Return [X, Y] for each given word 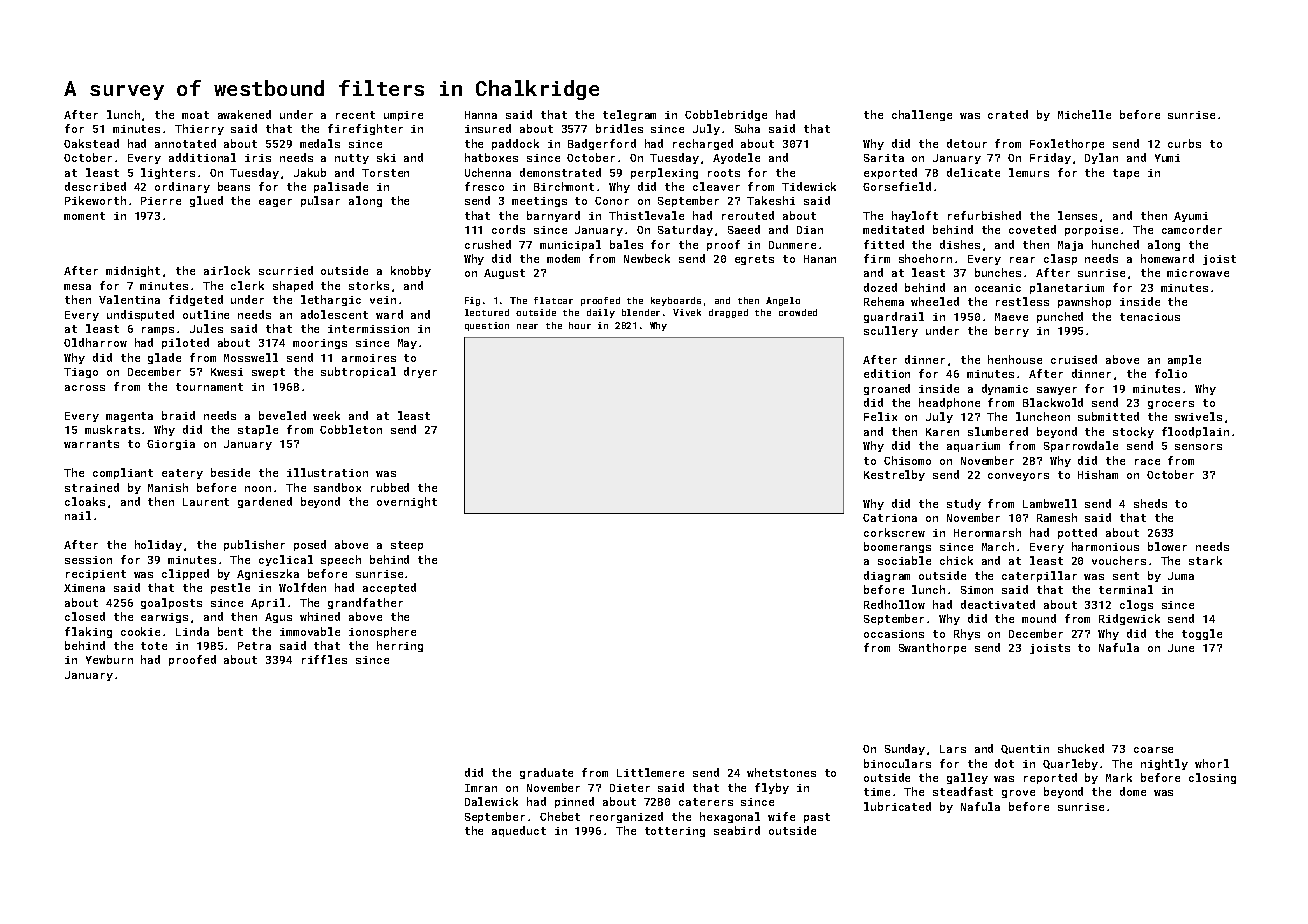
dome [1133, 791]
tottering [675, 832]
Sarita [884, 158]
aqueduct [519, 831]
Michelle [1084, 114]
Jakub [310, 172]
